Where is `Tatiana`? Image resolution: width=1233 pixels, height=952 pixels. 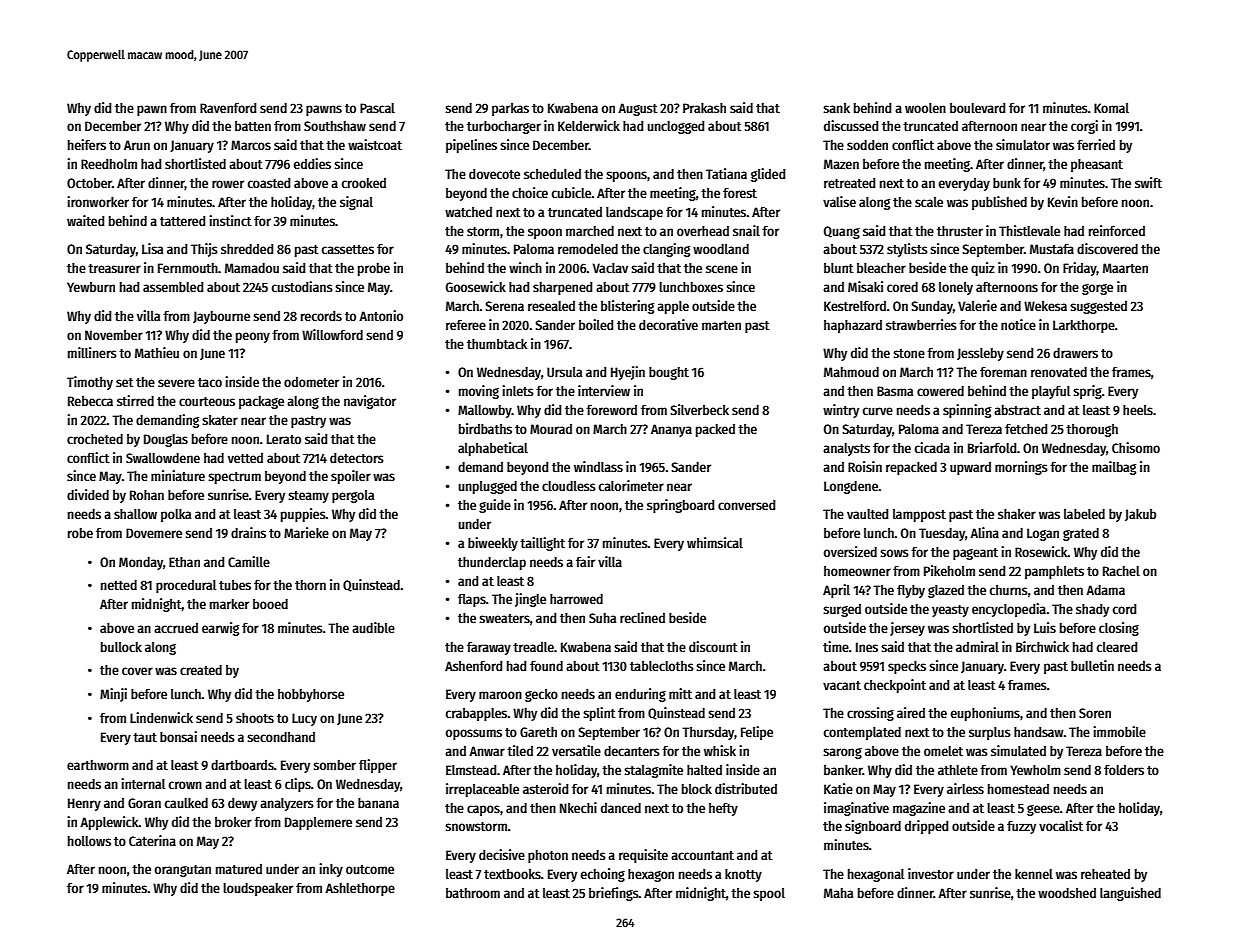
Tatiana is located at coordinates (726, 173).
